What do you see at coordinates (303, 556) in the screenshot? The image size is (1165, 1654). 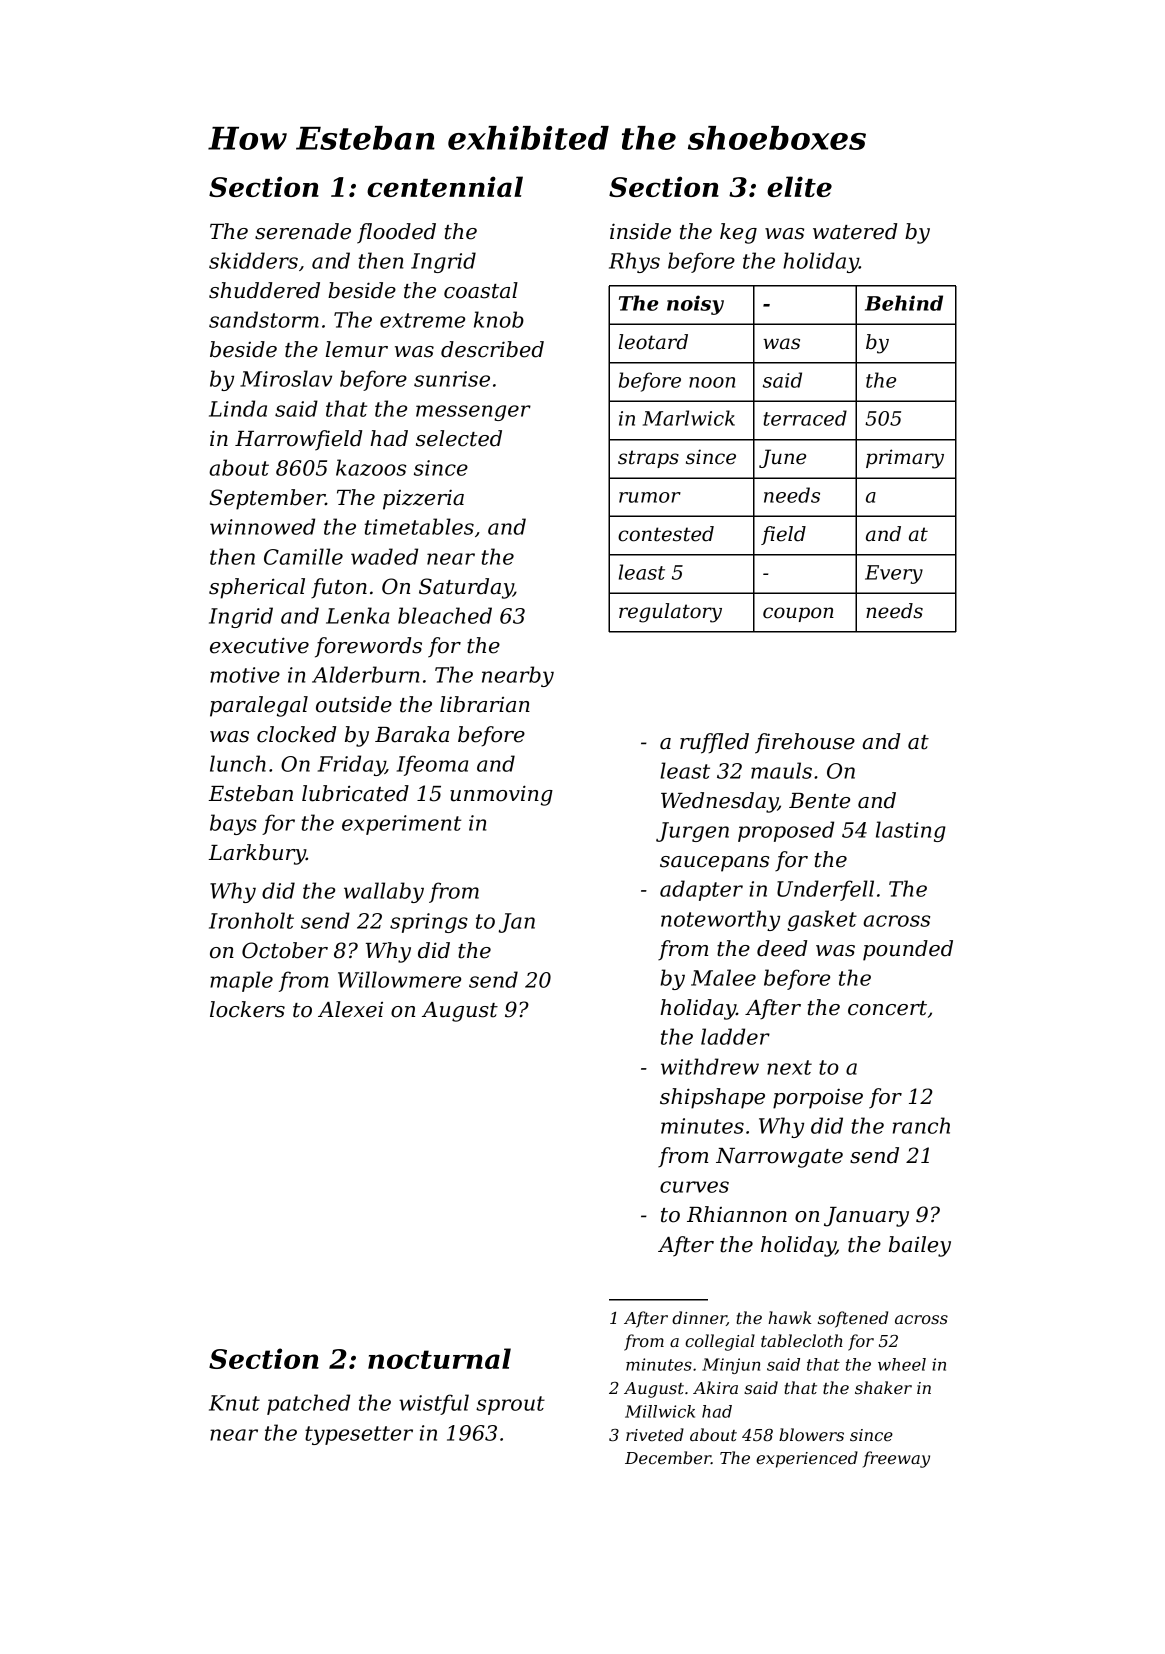 I see `Camille` at bounding box center [303, 556].
